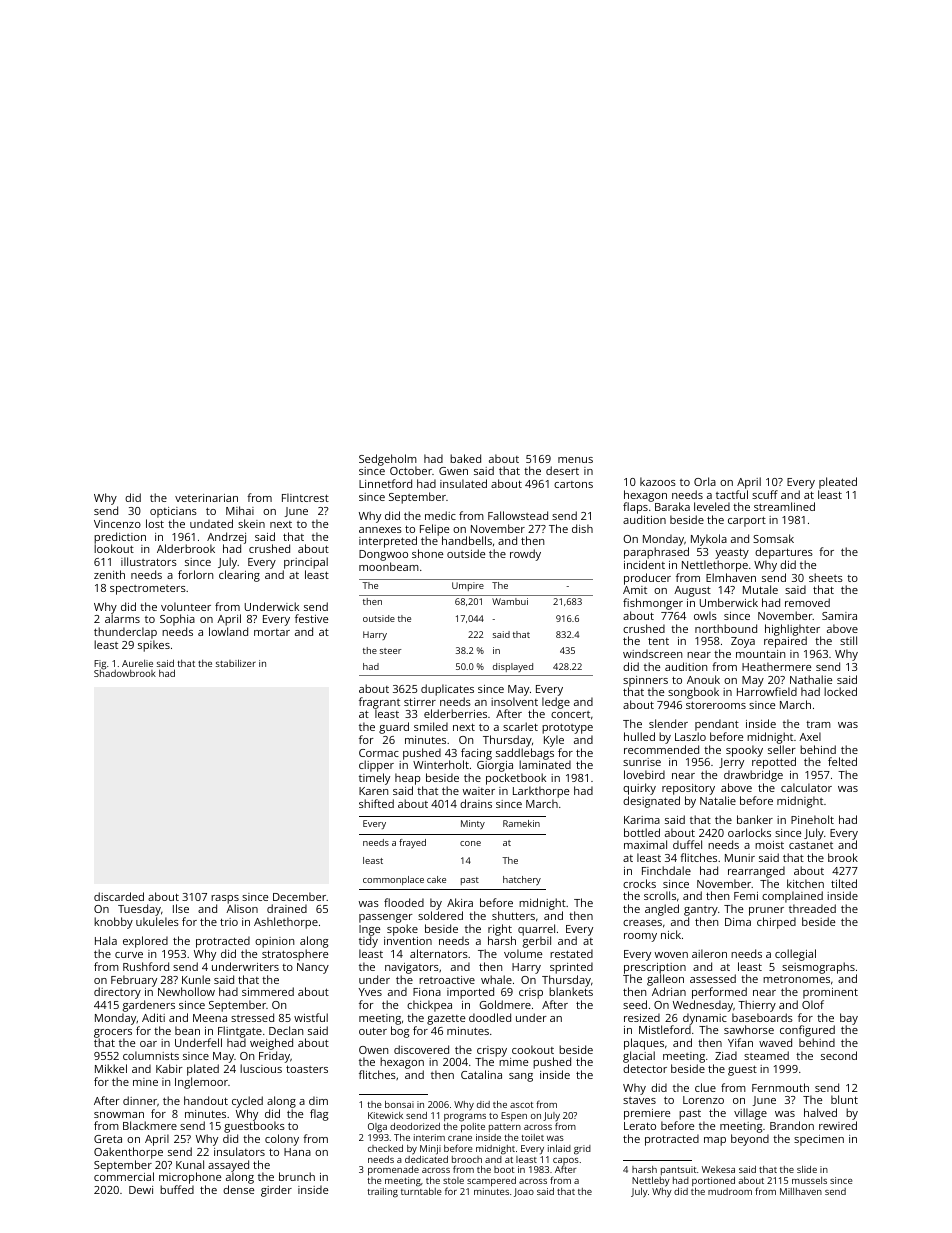 The width and height of the screenshot is (952, 1233). What do you see at coordinates (801, 1191) in the screenshot?
I see `Millhaven` at bounding box center [801, 1191].
